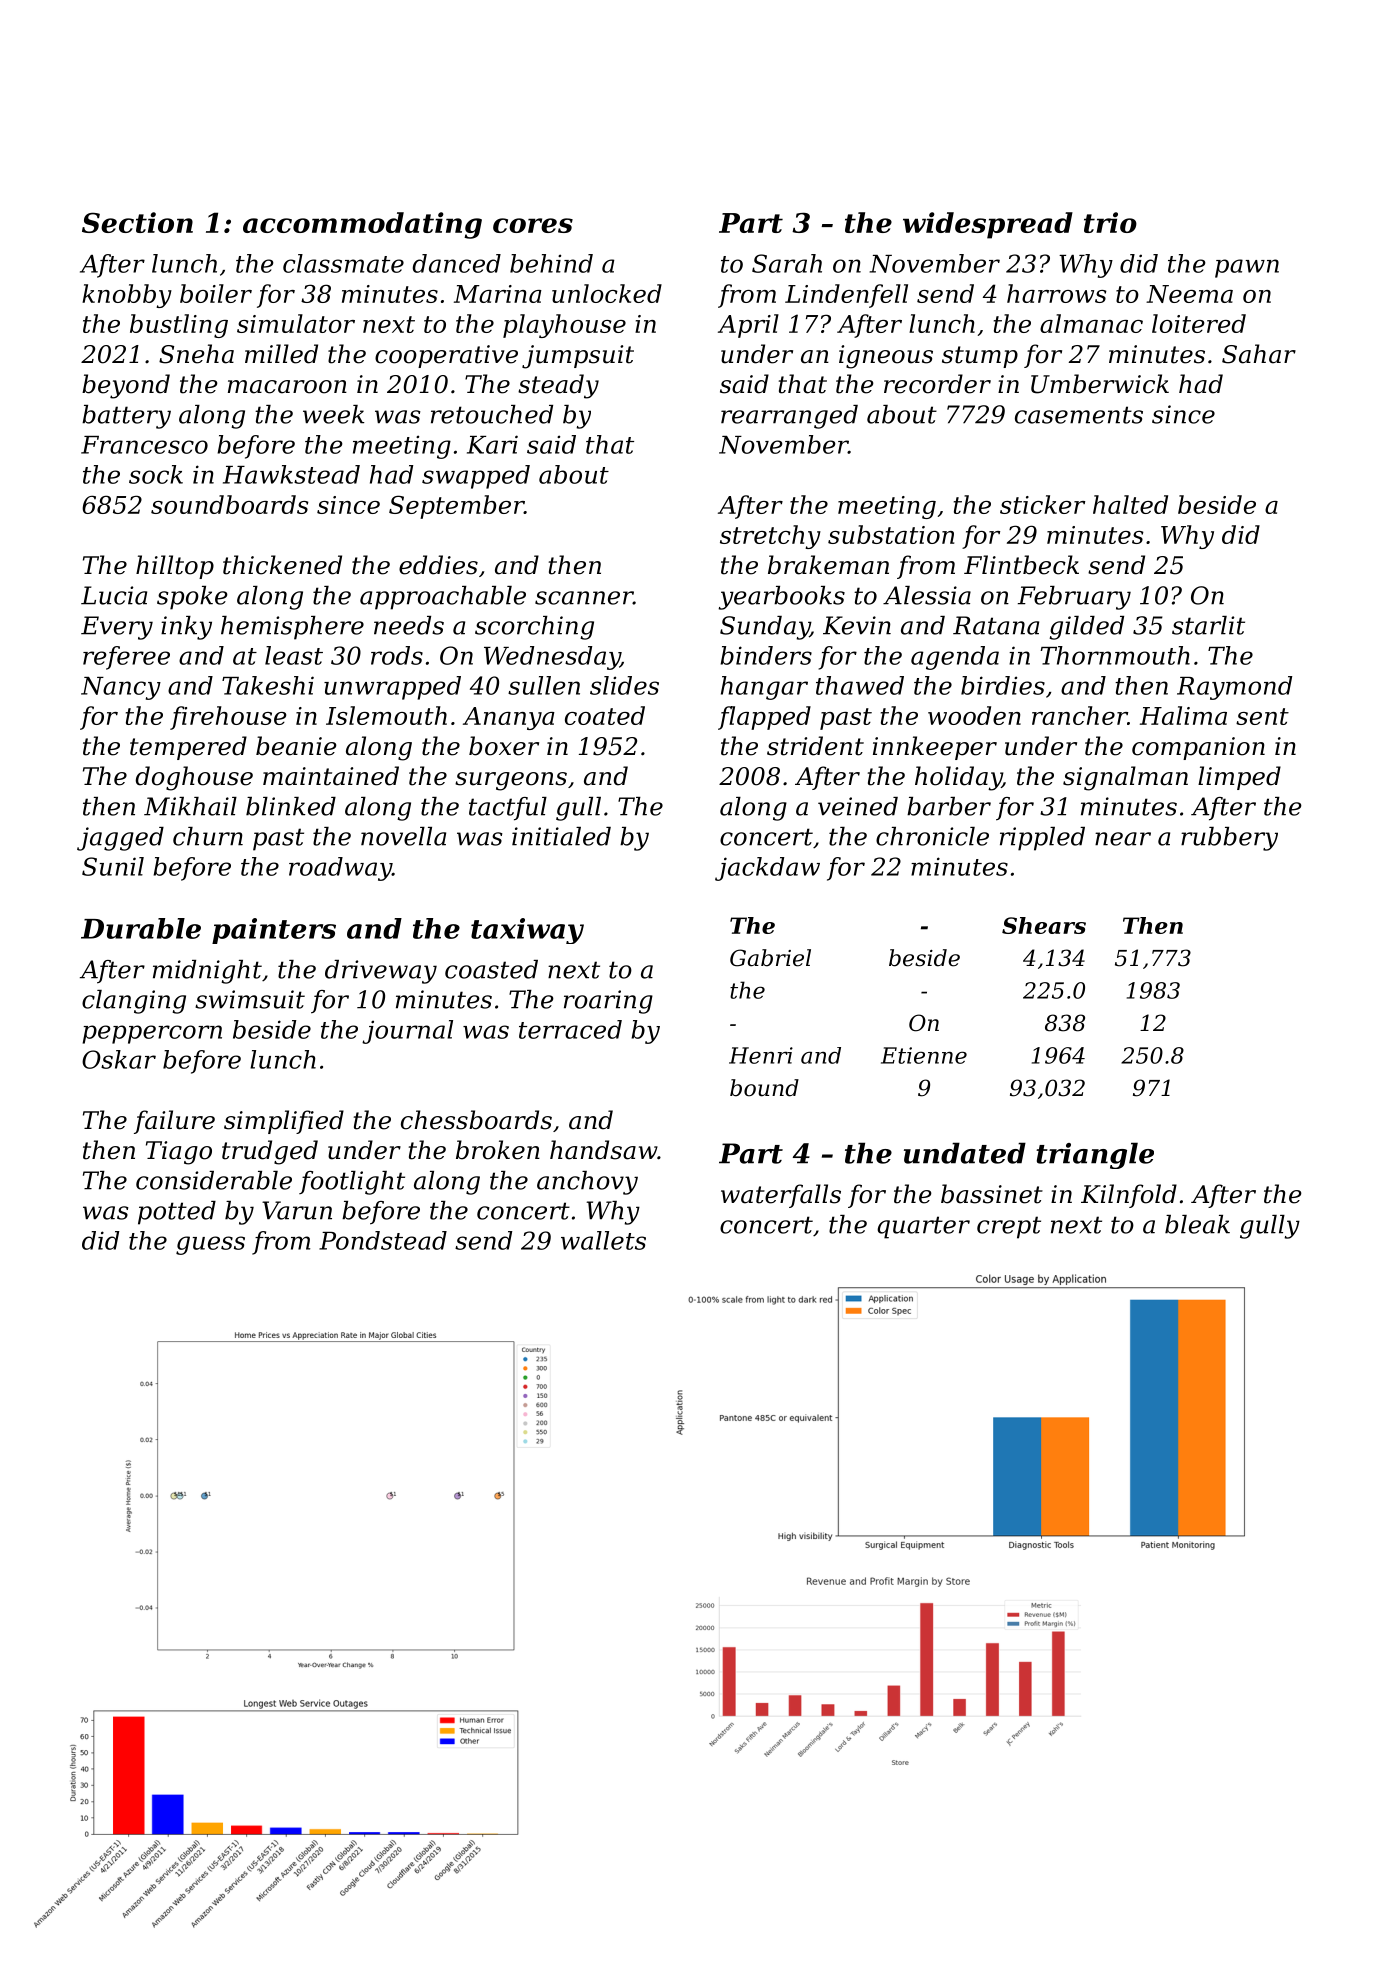 The width and height of the page is (1386, 1969). Describe the element at coordinates (1100, 384) in the page. I see `Umberwick` at that location.
